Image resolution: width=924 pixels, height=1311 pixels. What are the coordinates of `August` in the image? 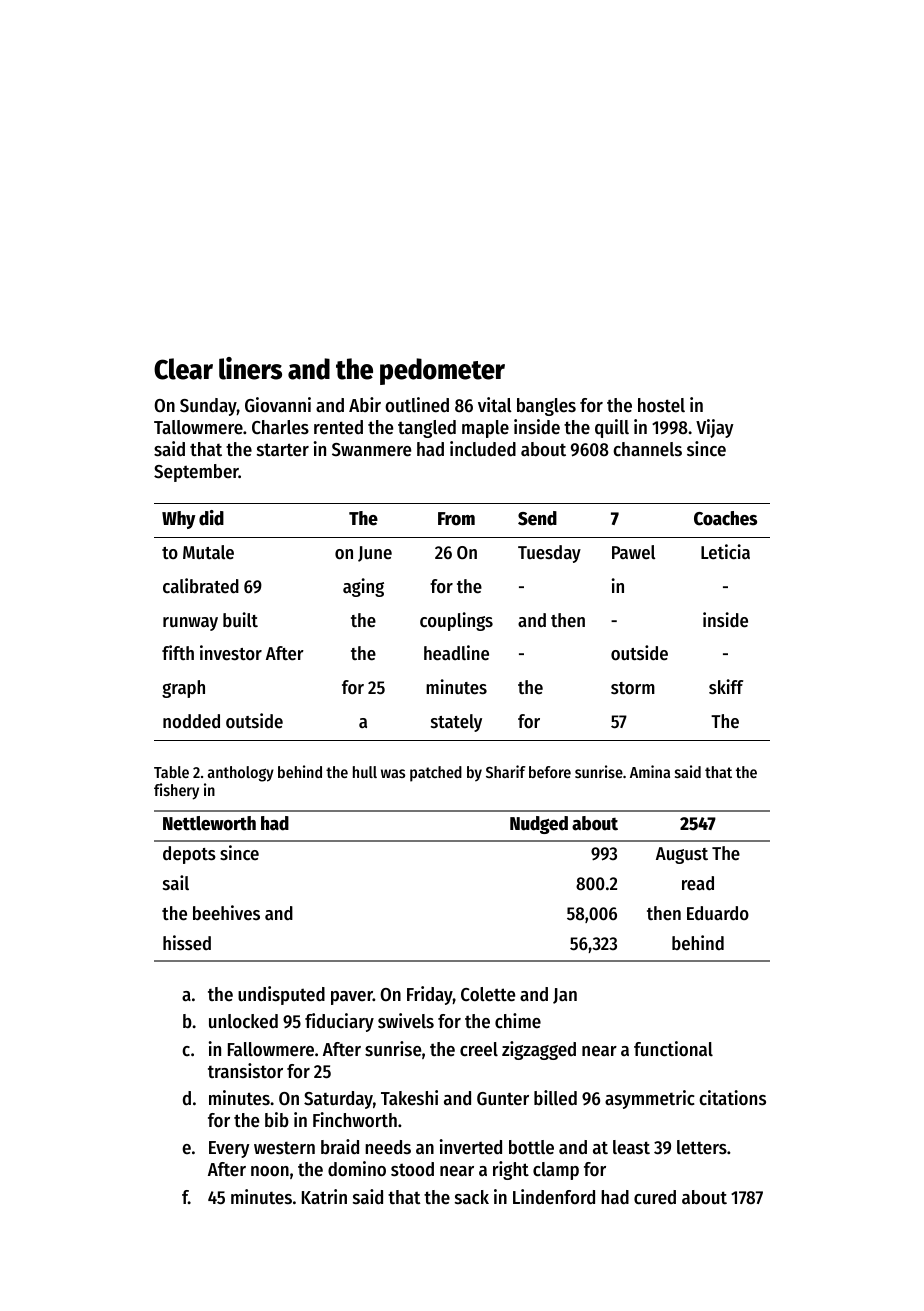 It's located at (682, 855).
